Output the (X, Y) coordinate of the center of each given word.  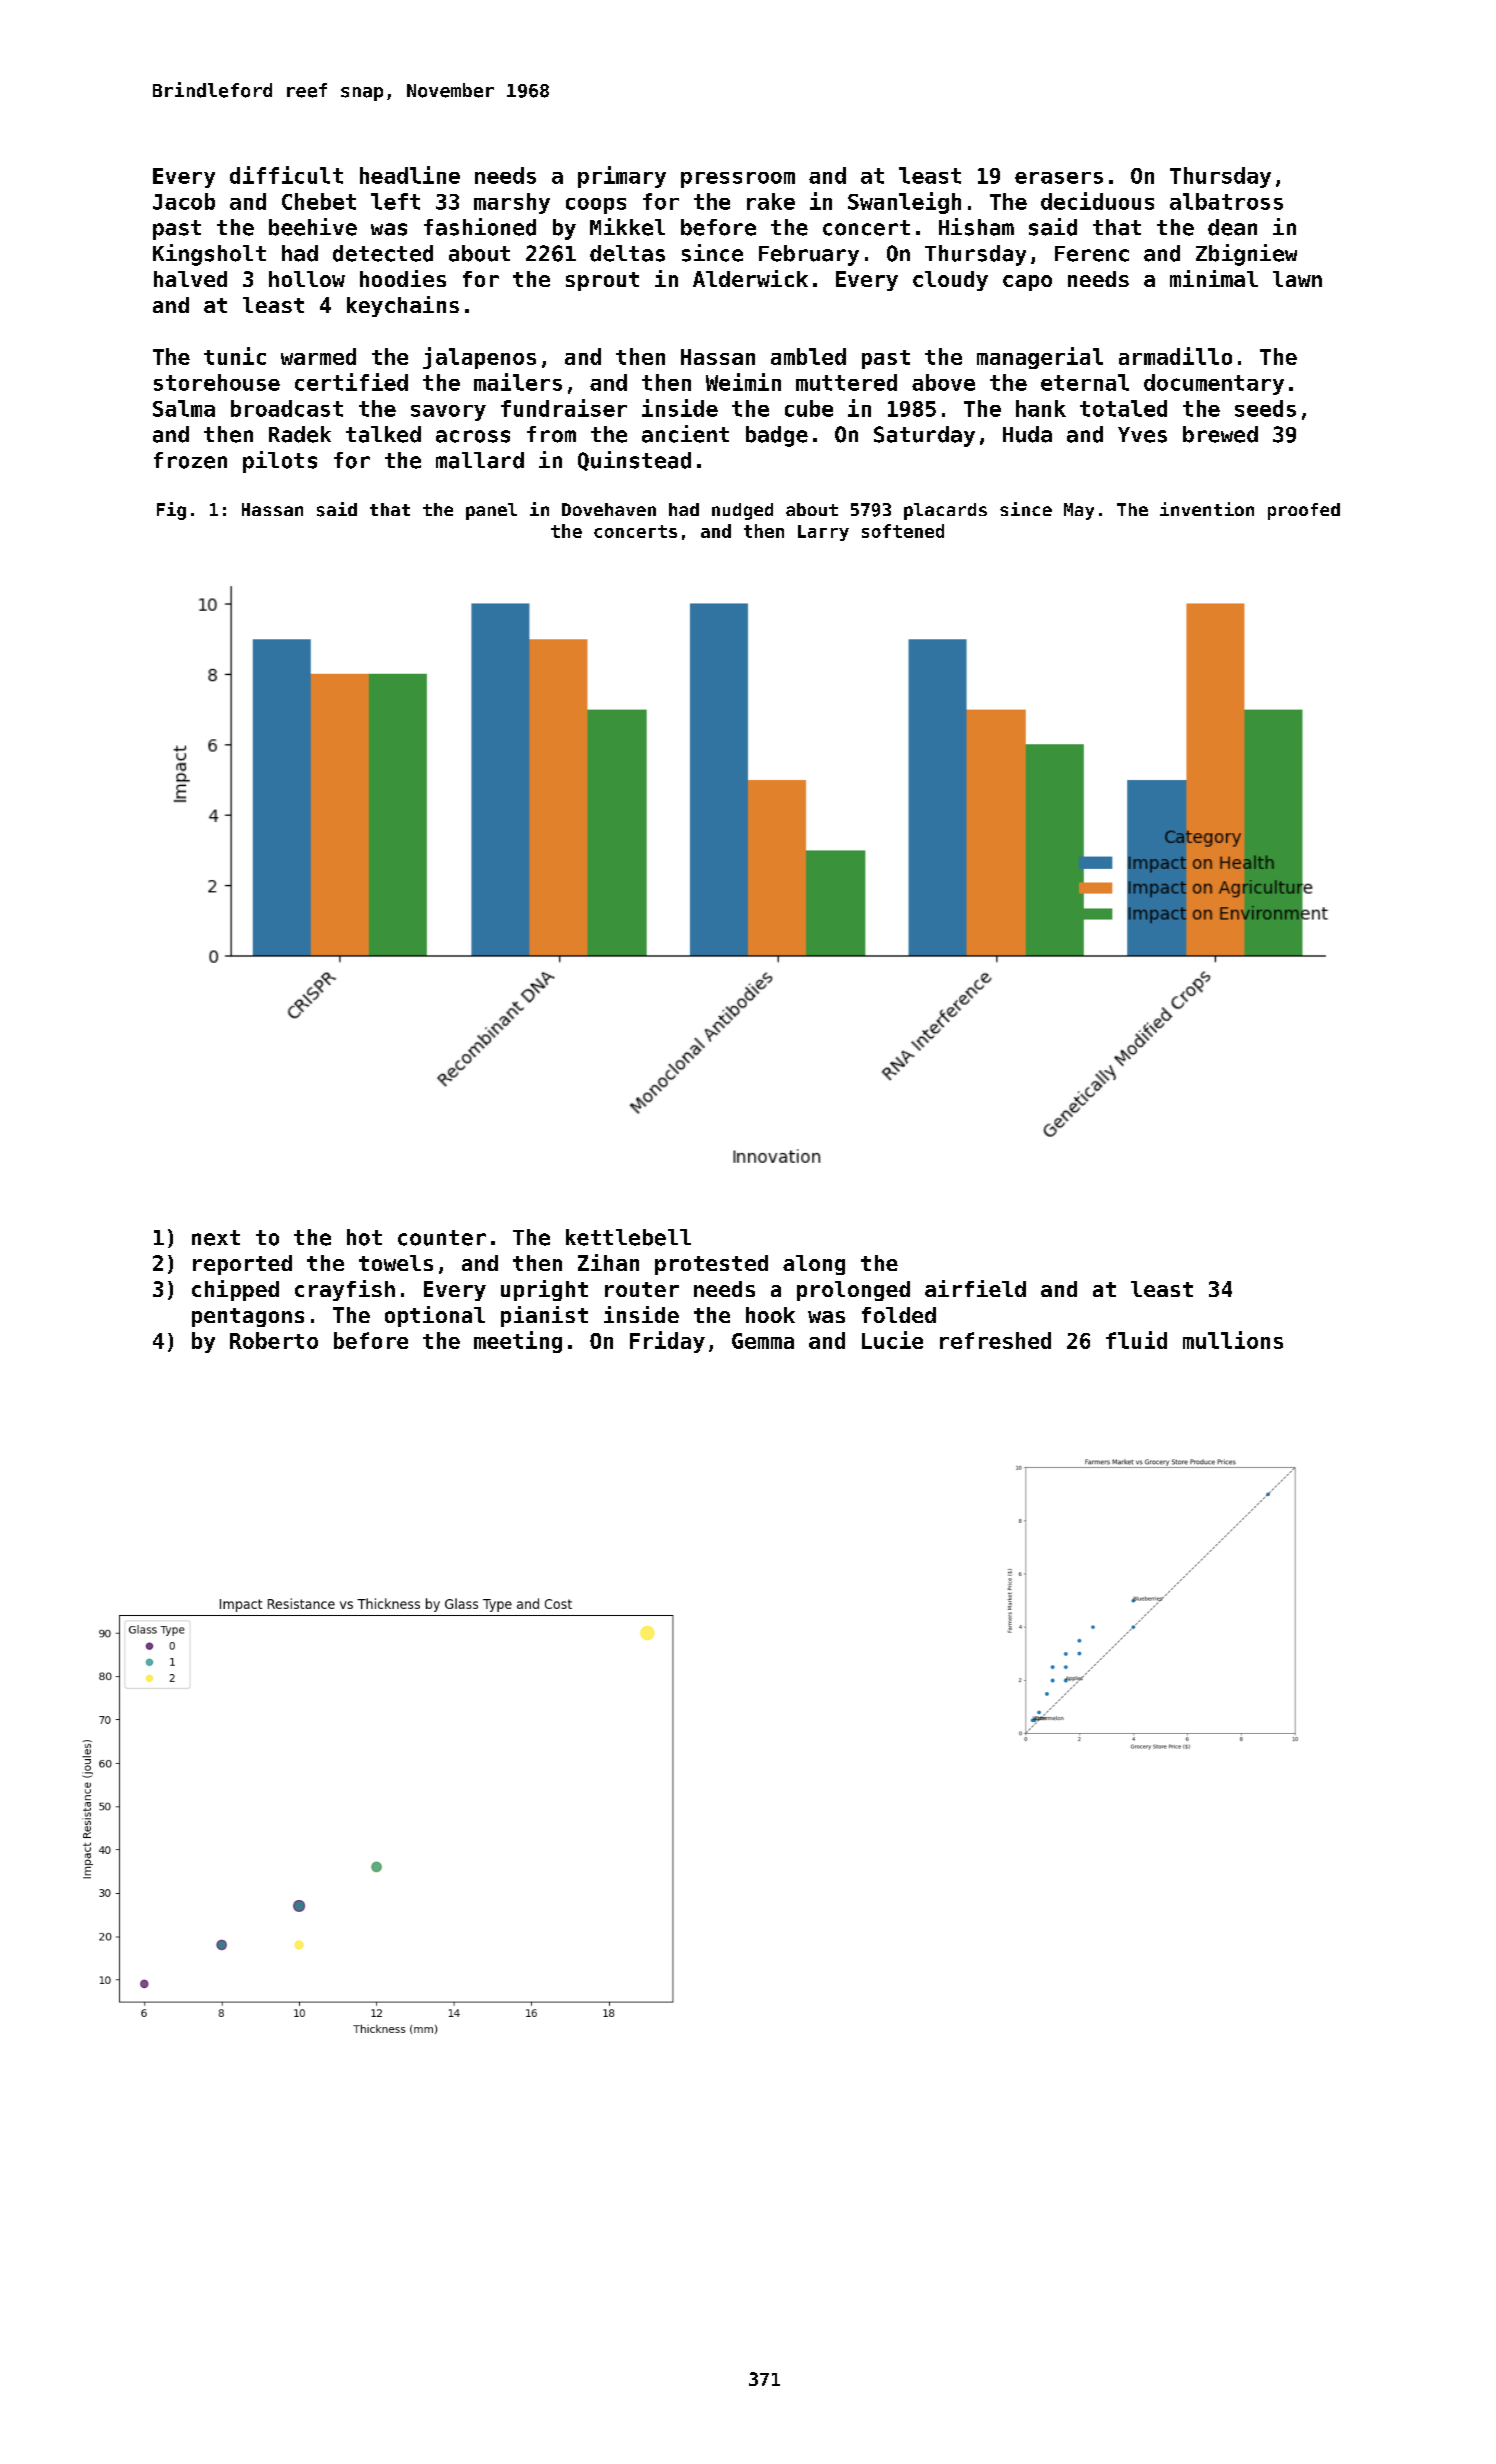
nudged (742, 511)
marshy (512, 203)
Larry (823, 533)
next (216, 1238)
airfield (975, 1288)
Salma (184, 408)
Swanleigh (904, 203)
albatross (1226, 201)
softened (903, 531)
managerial (1040, 358)
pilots (280, 462)
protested (711, 1265)
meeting (518, 1342)
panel (491, 511)
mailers (518, 382)
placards (945, 511)
